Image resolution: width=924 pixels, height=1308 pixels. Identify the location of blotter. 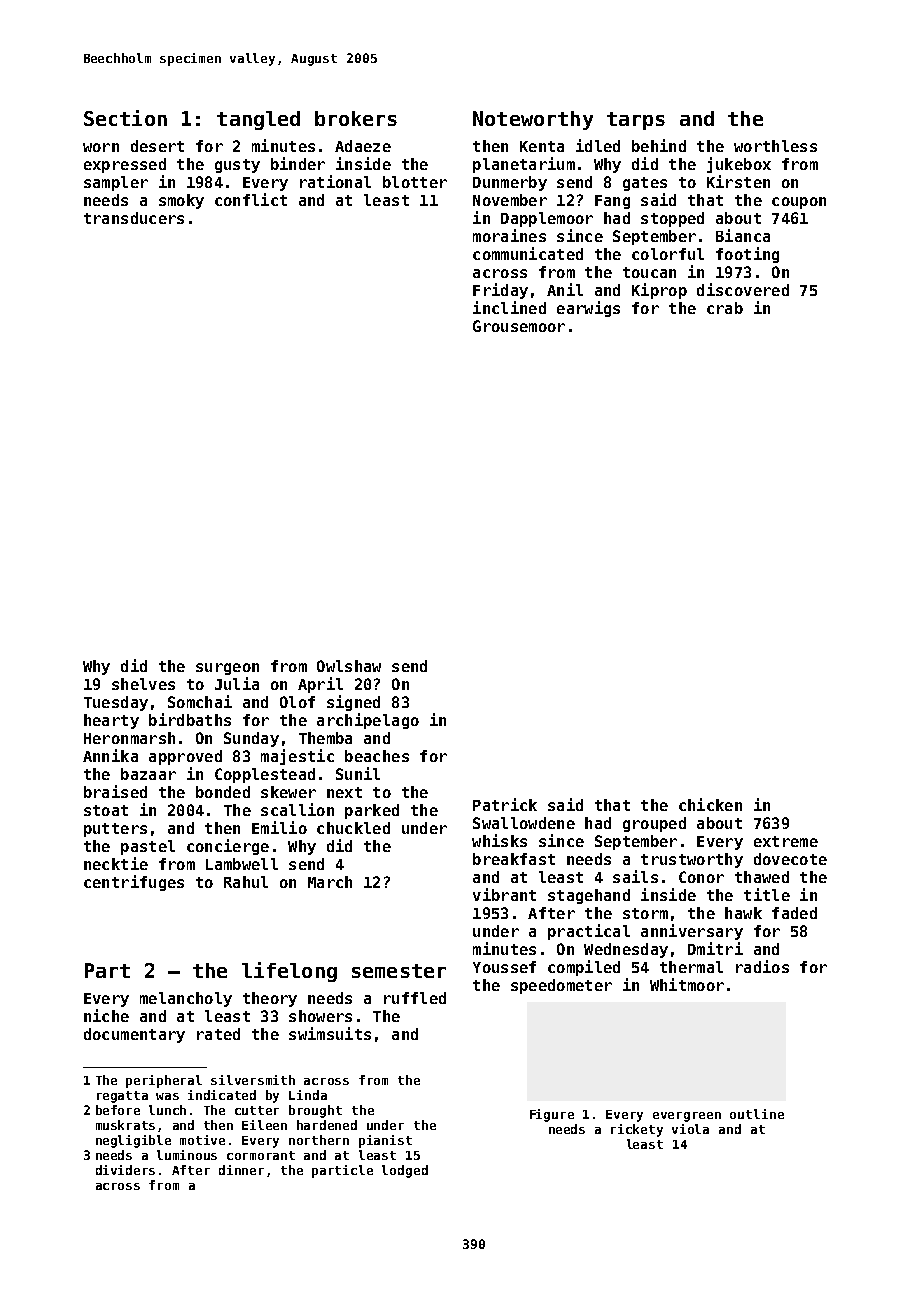
(415, 182).
